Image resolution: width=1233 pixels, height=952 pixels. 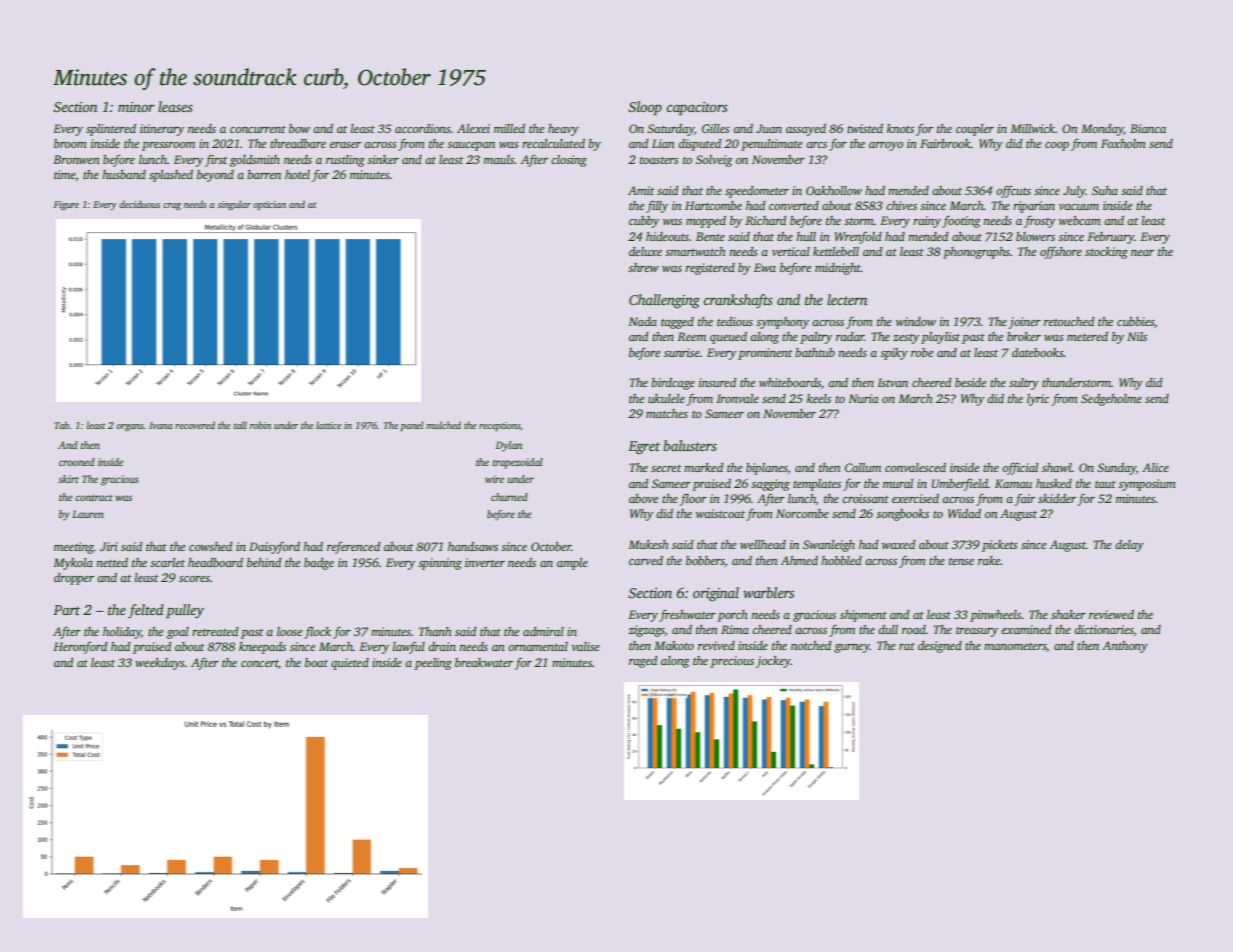 What do you see at coordinates (645, 108) in the screenshot?
I see `Sloop` at bounding box center [645, 108].
